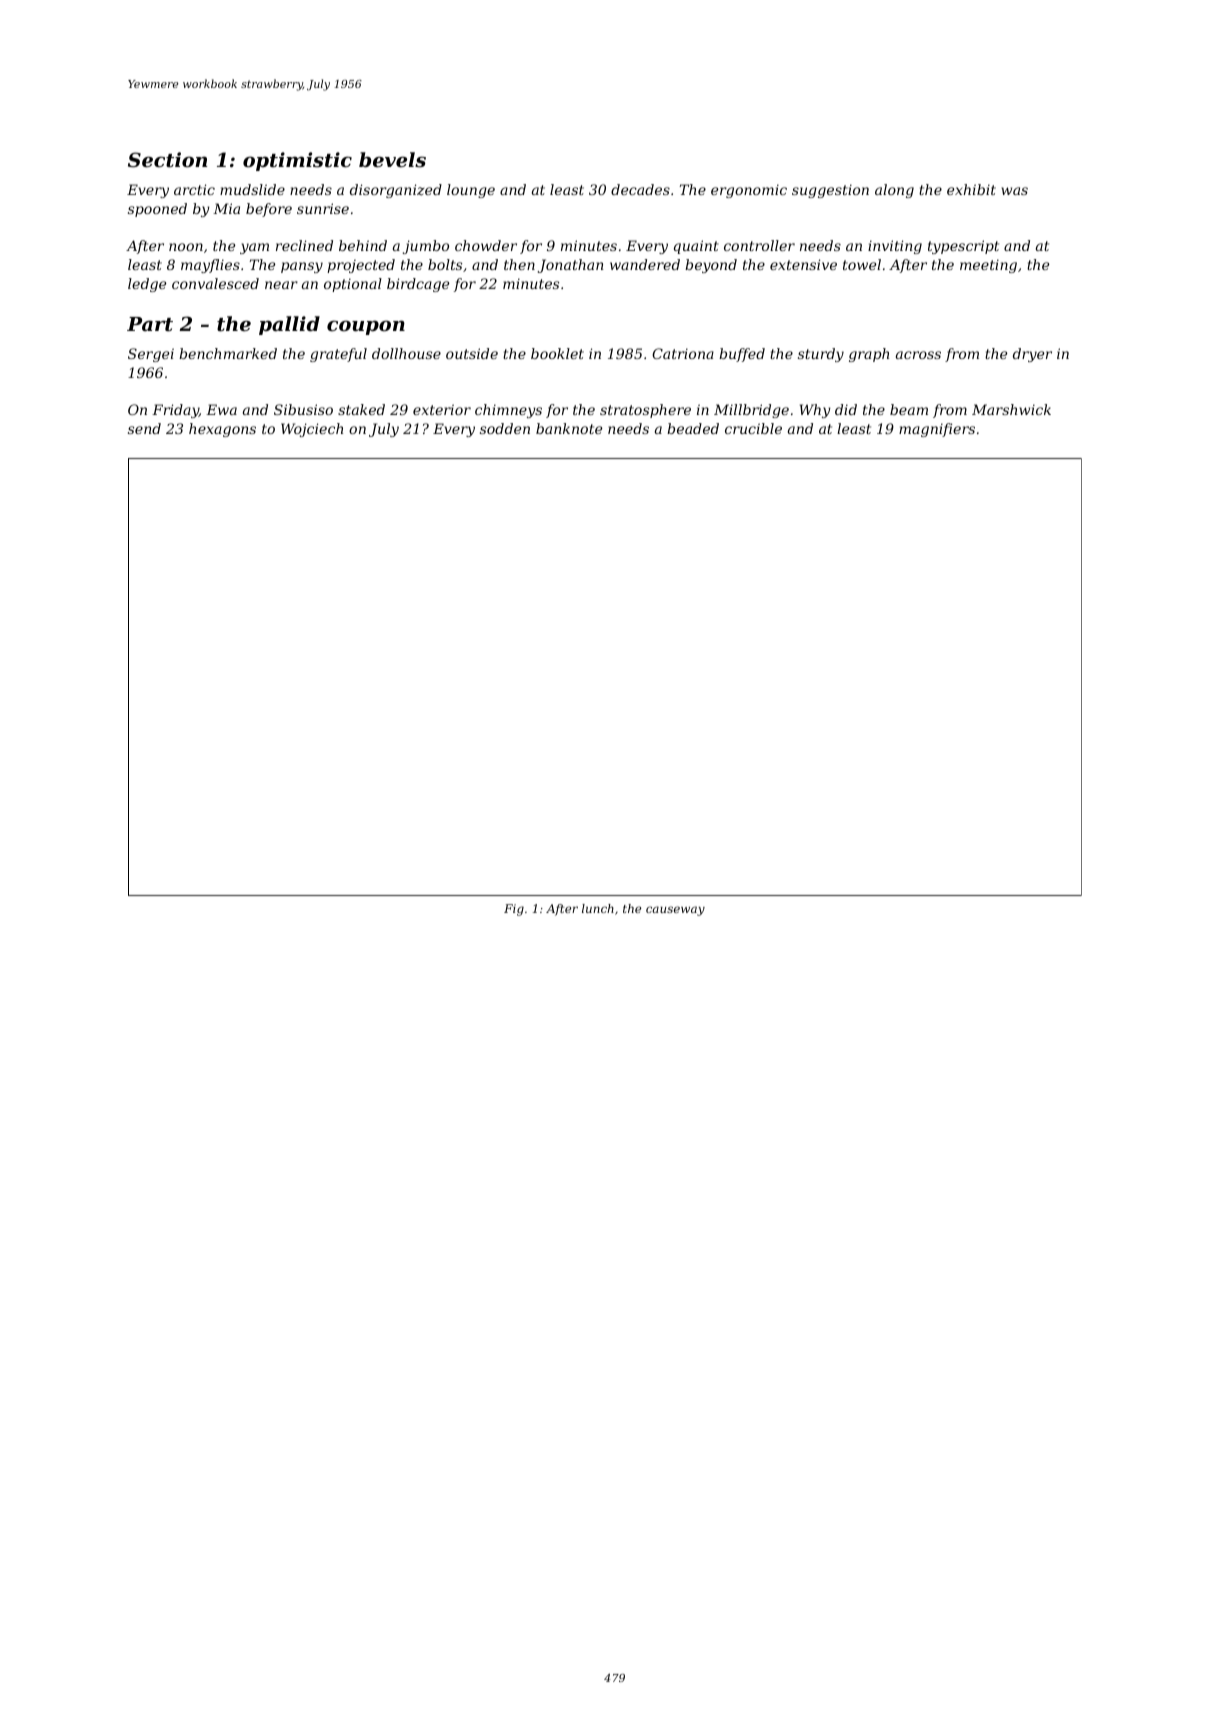 The height and width of the page is (1710, 1209). I want to click on send, so click(144, 428).
